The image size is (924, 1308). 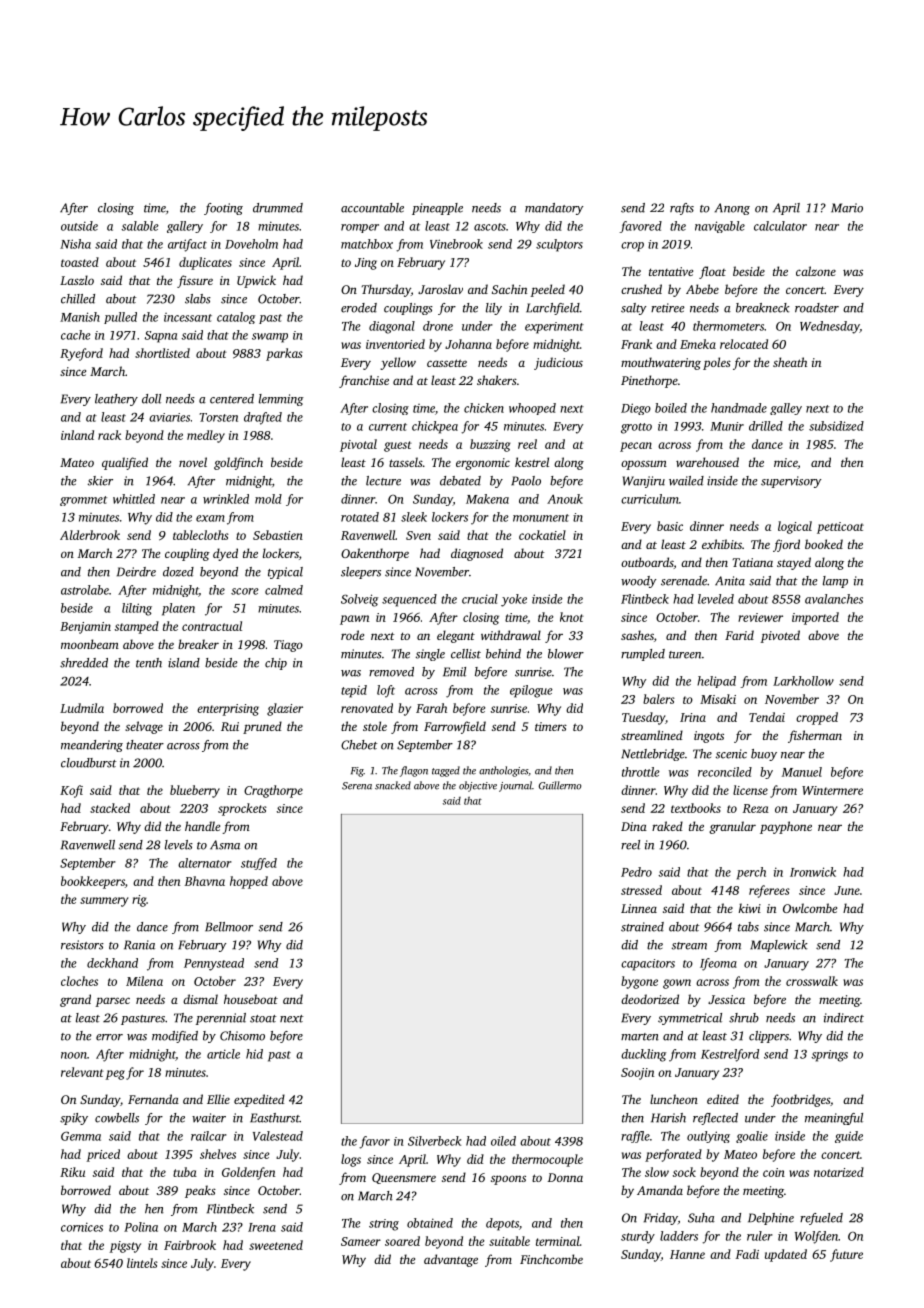 I want to click on shortlisted, so click(x=162, y=353).
